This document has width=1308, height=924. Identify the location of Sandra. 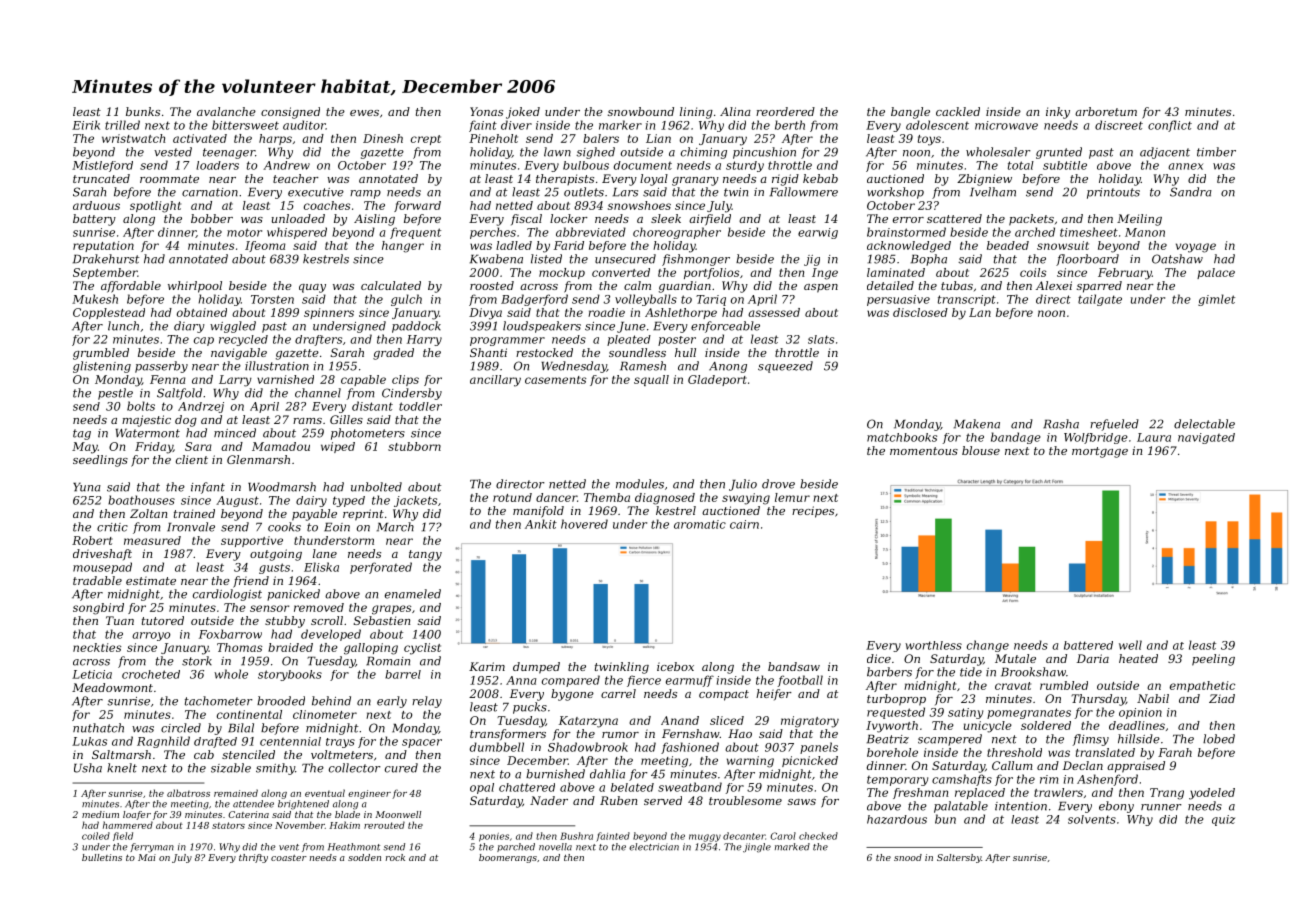
(1191, 192).
